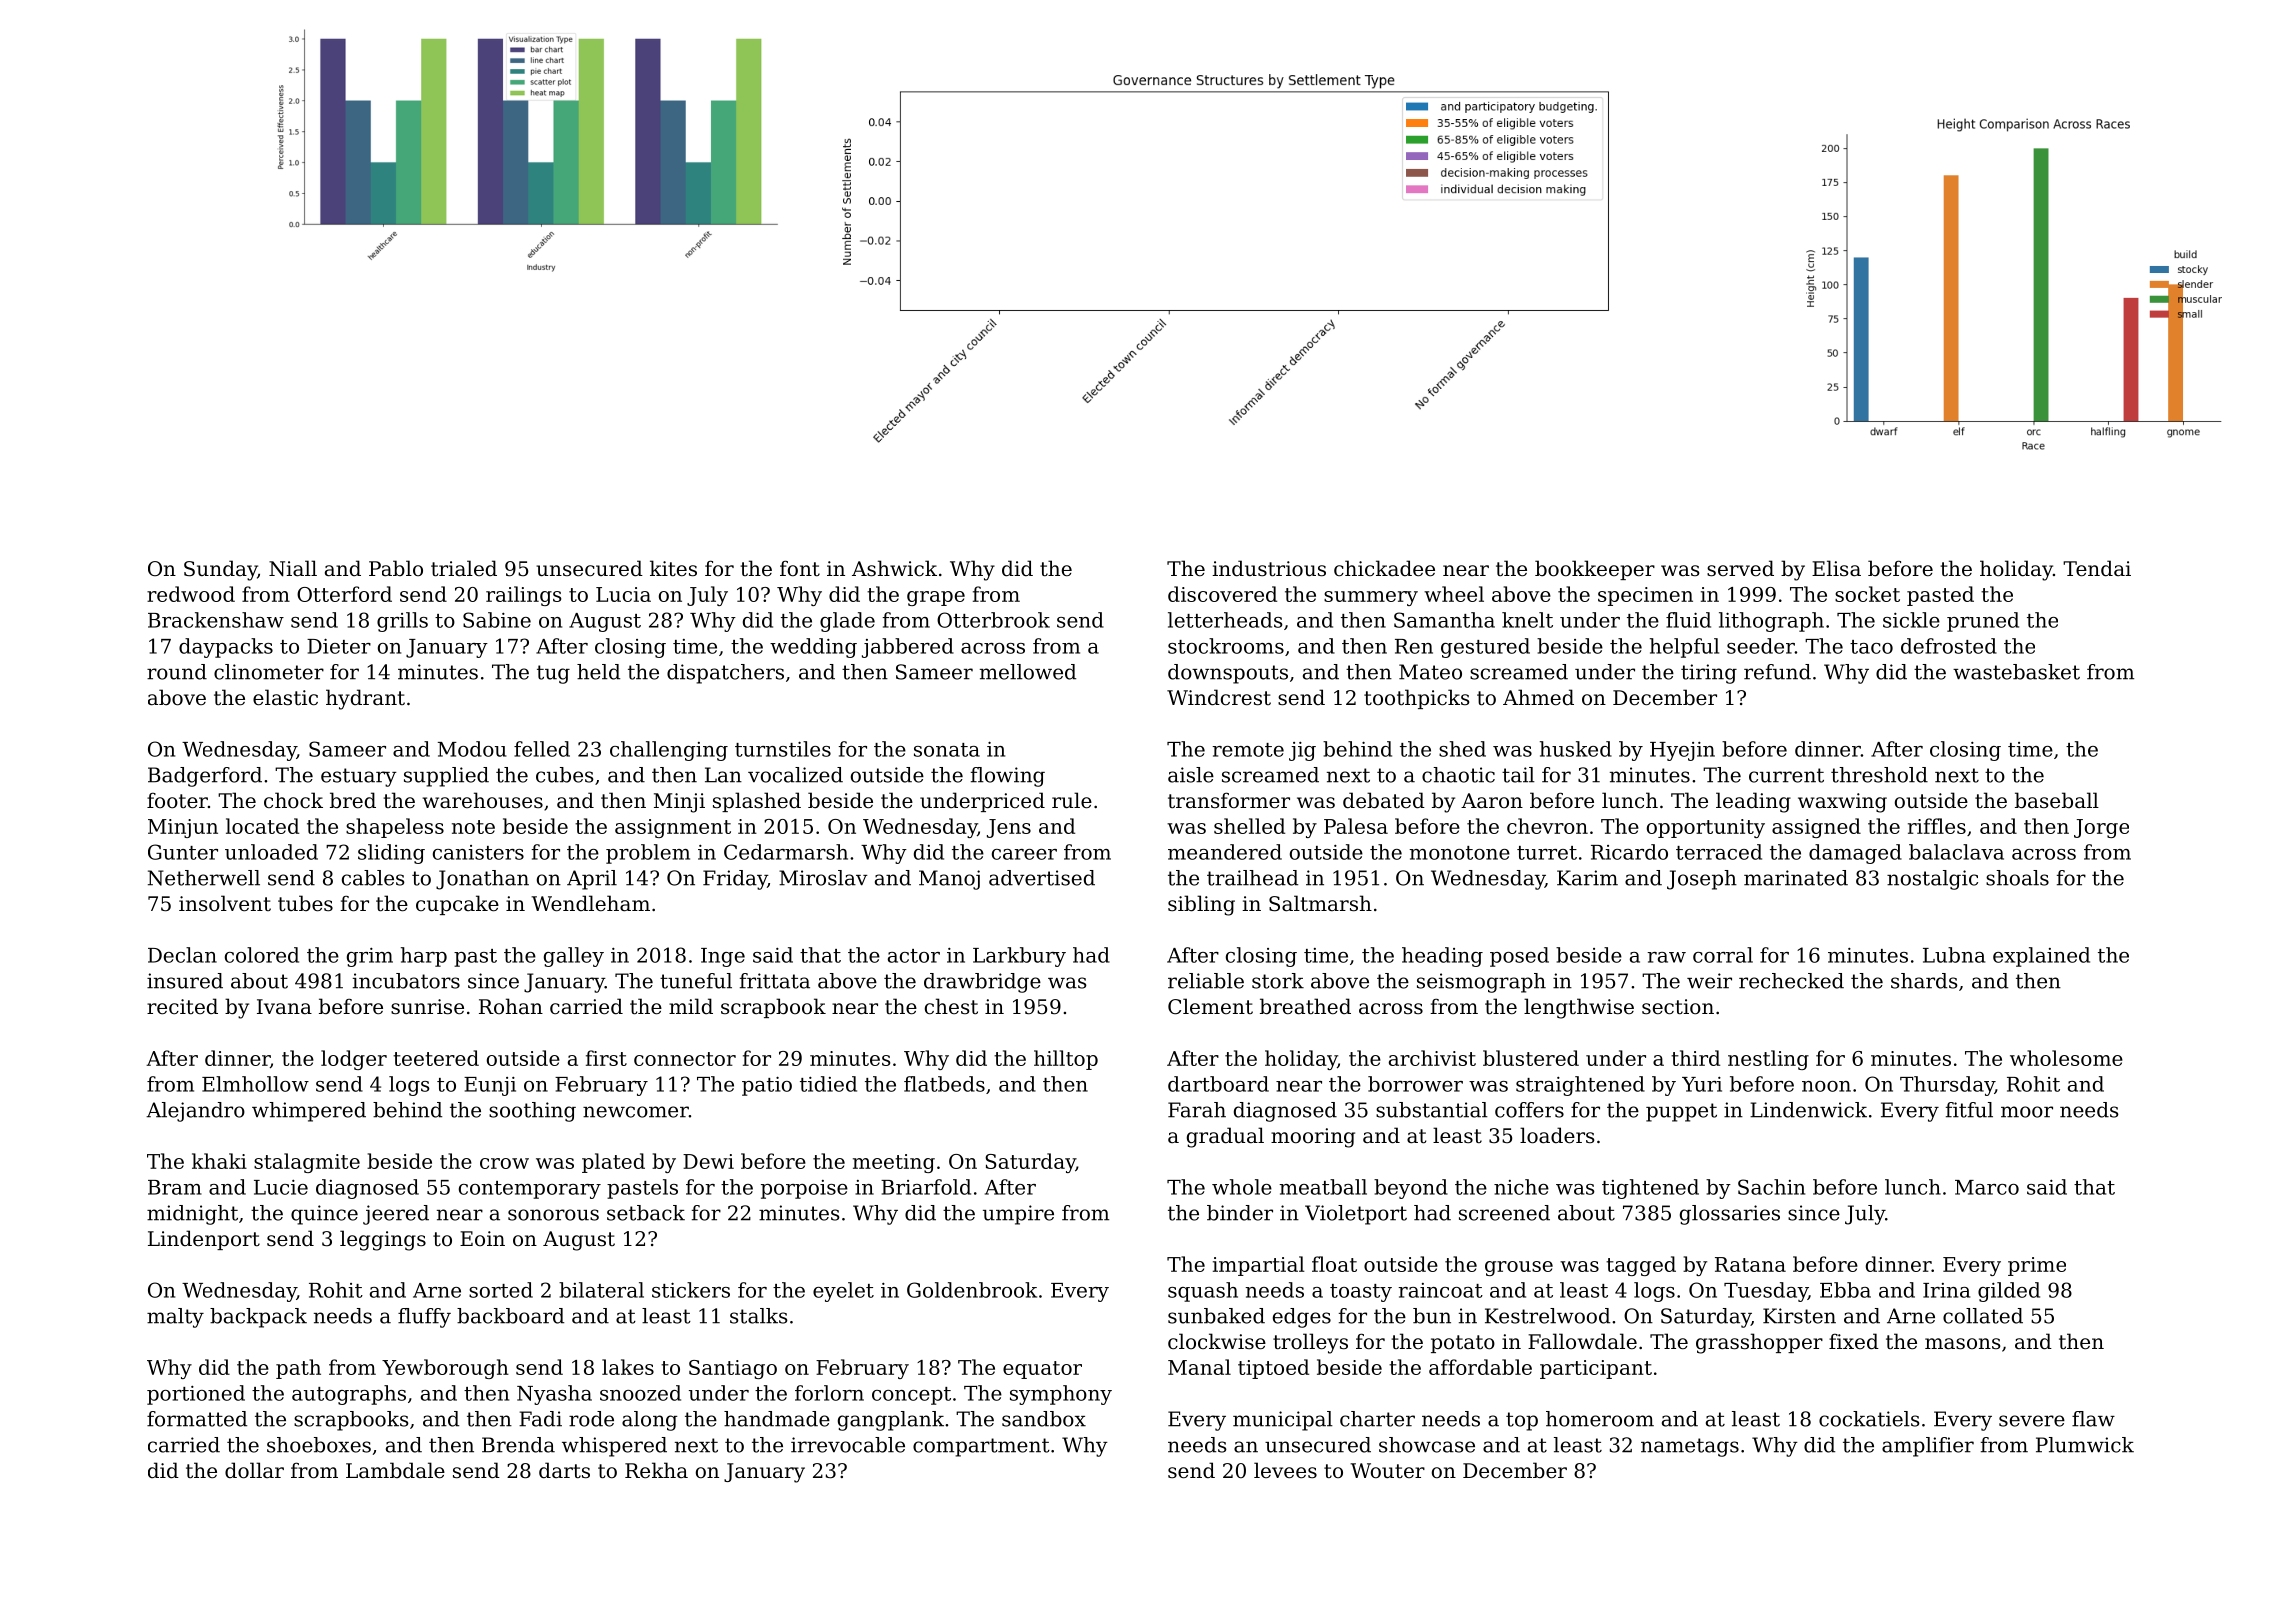 Image resolution: width=2282 pixels, height=1614 pixels. I want to click on grouse, so click(1519, 1268).
